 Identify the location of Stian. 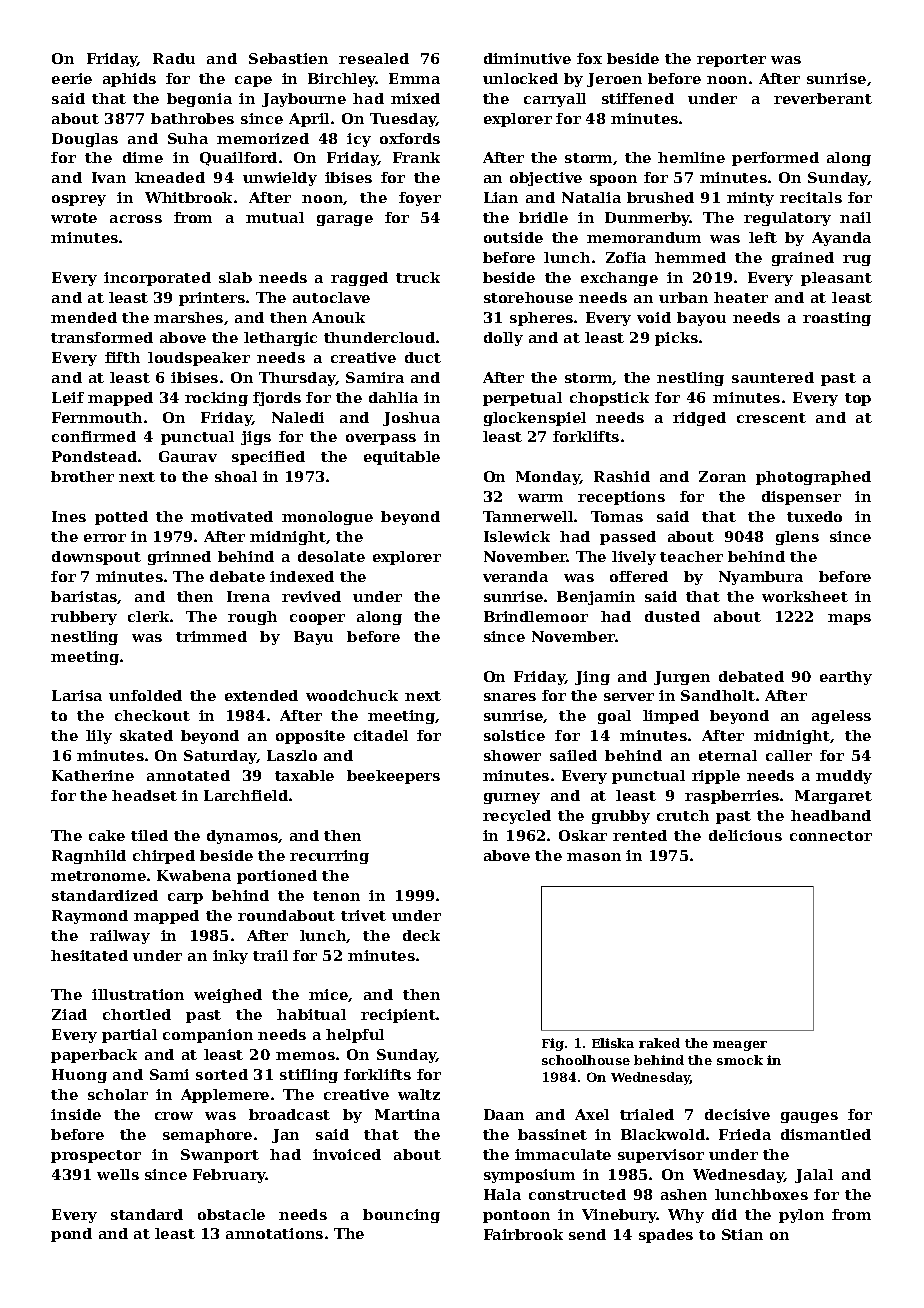
(742, 1234).
